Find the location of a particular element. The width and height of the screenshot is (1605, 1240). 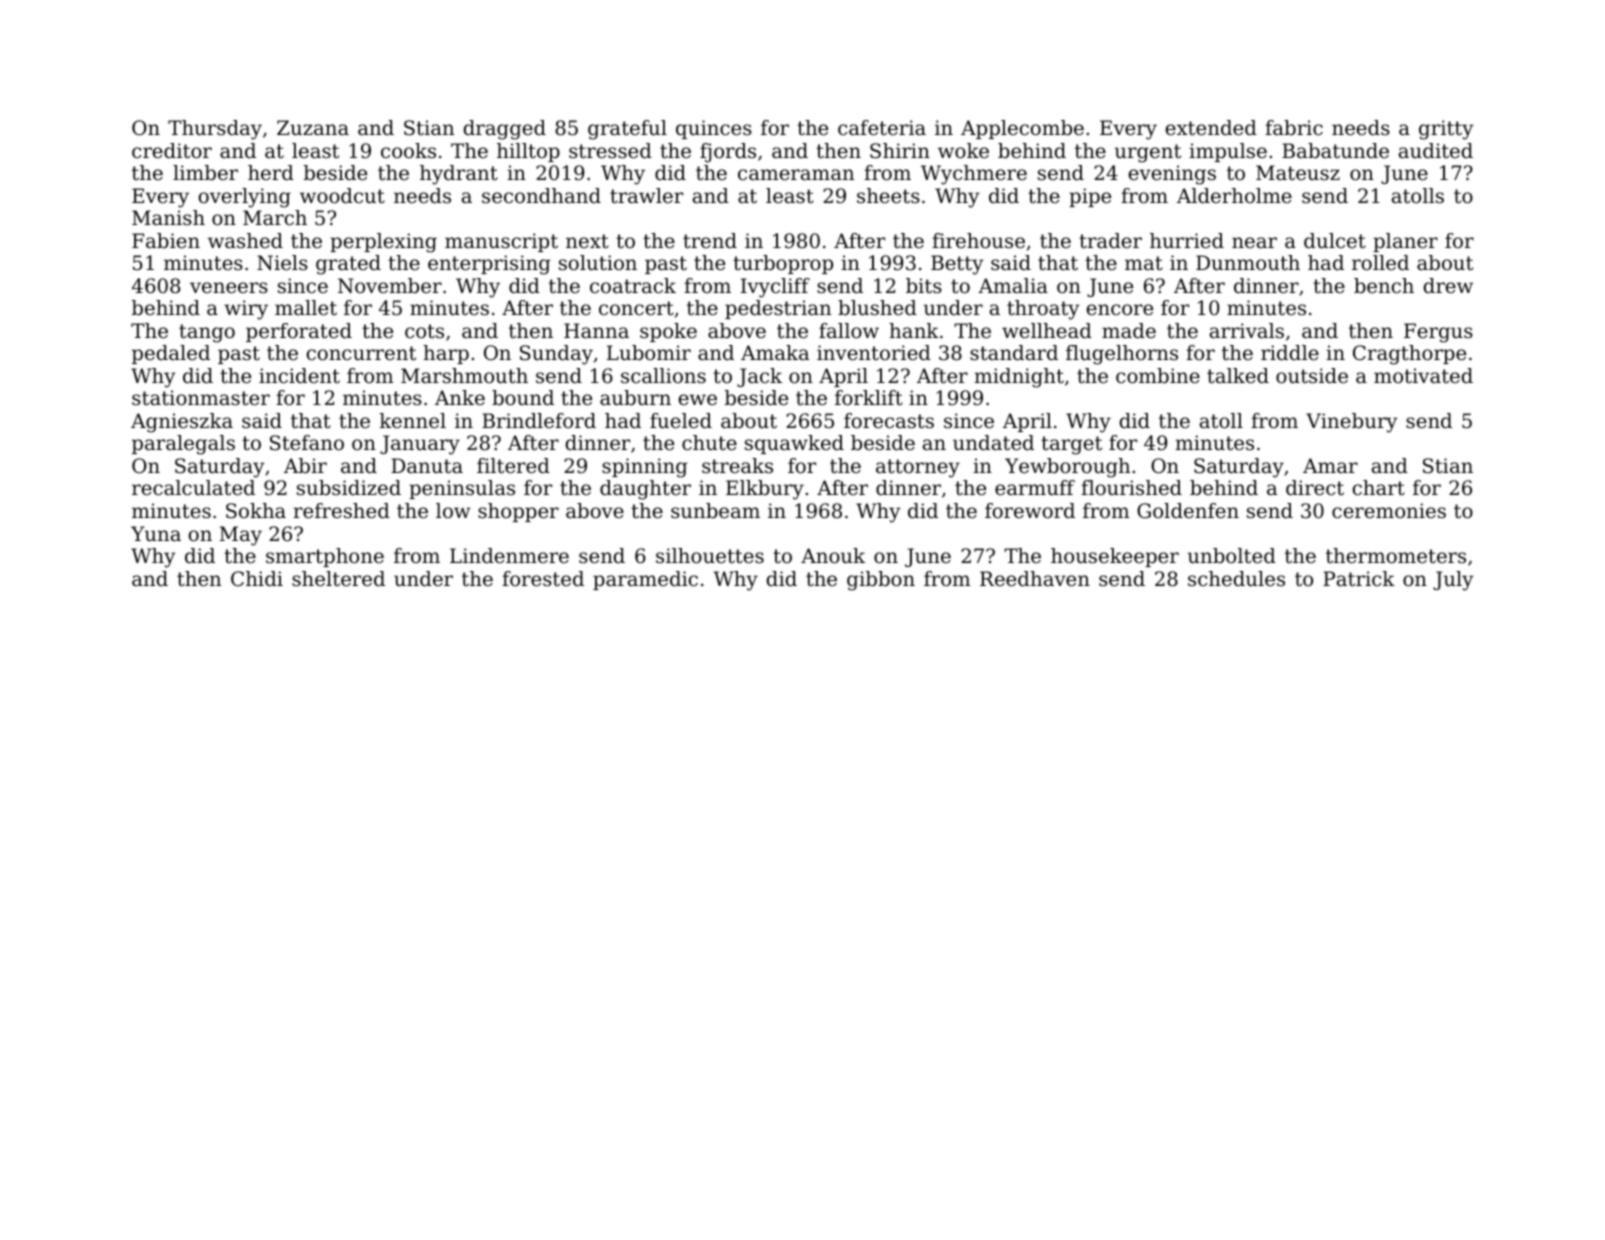

tango is located at coordinates (207, 333).
